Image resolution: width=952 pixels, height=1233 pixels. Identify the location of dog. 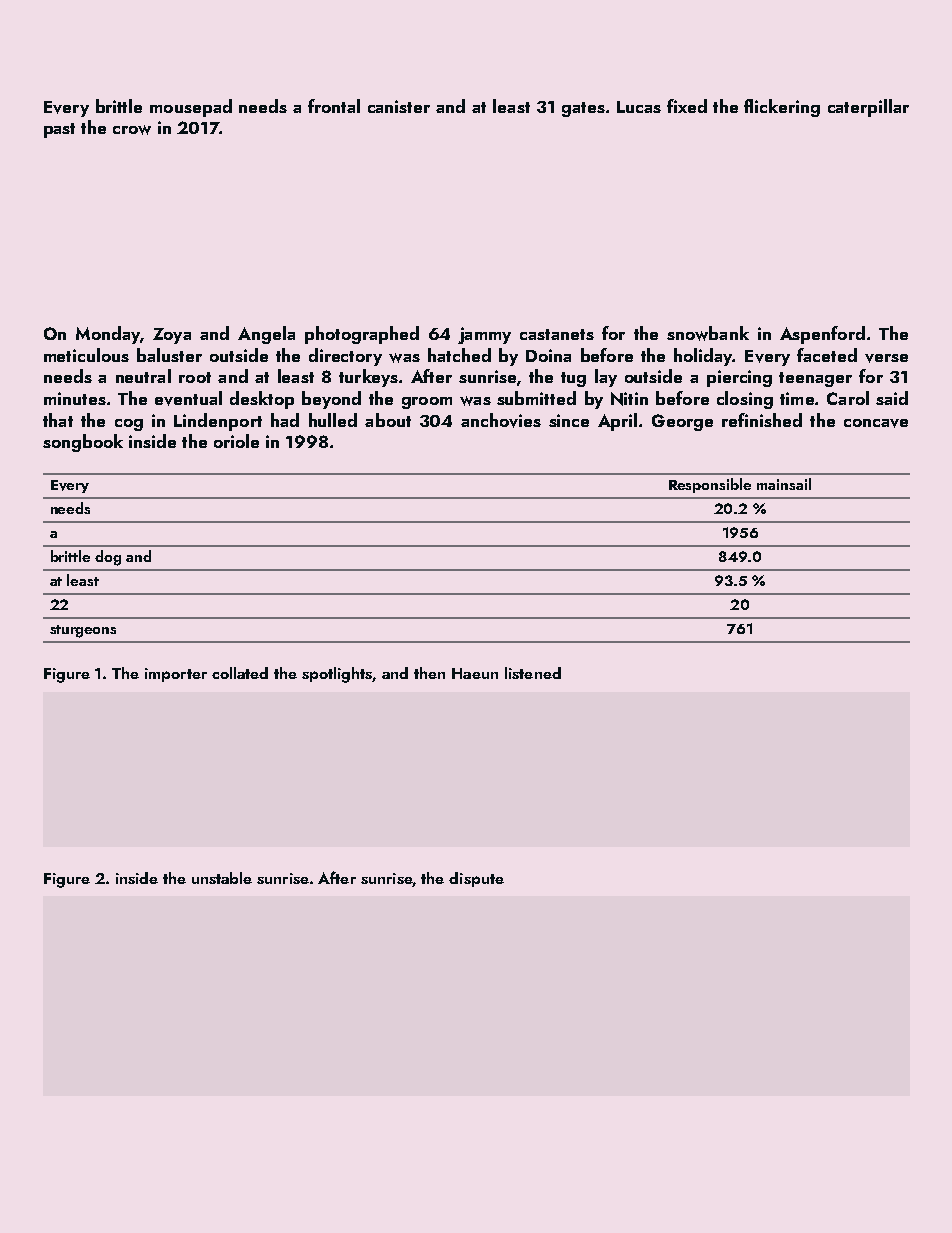
(108, 558).
